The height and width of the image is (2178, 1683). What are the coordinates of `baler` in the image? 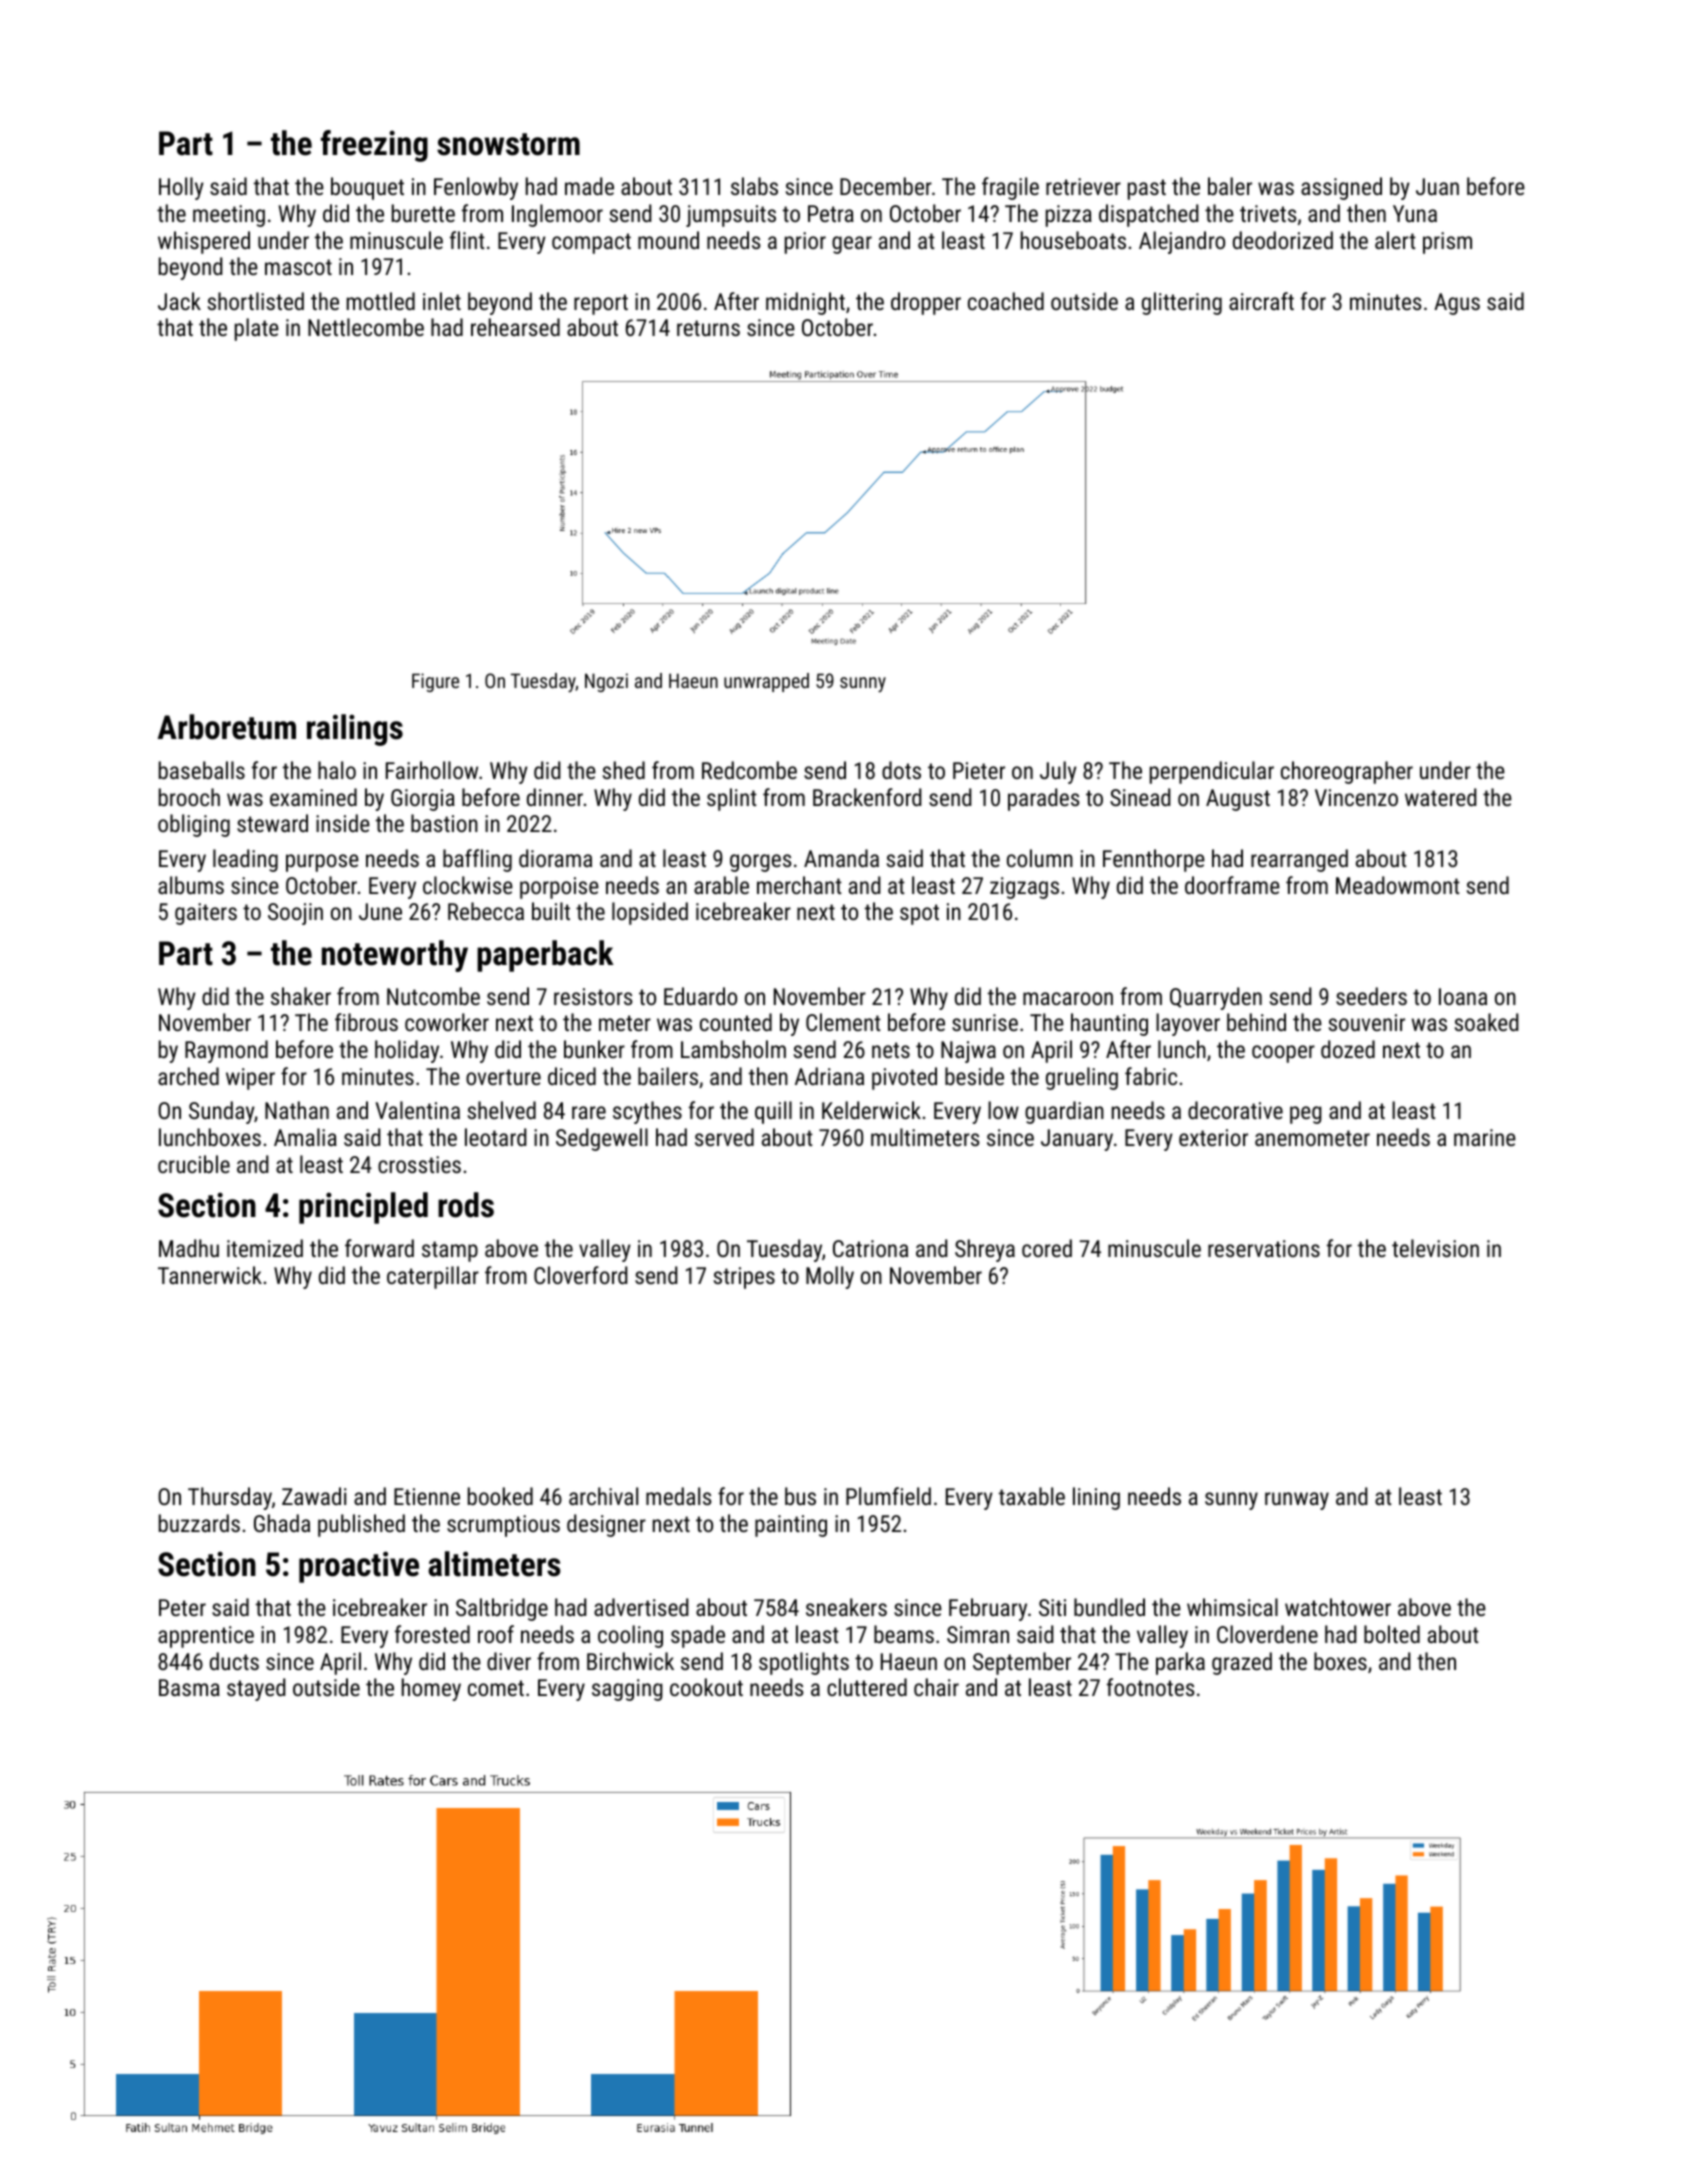 It's located at (1230, 186).
